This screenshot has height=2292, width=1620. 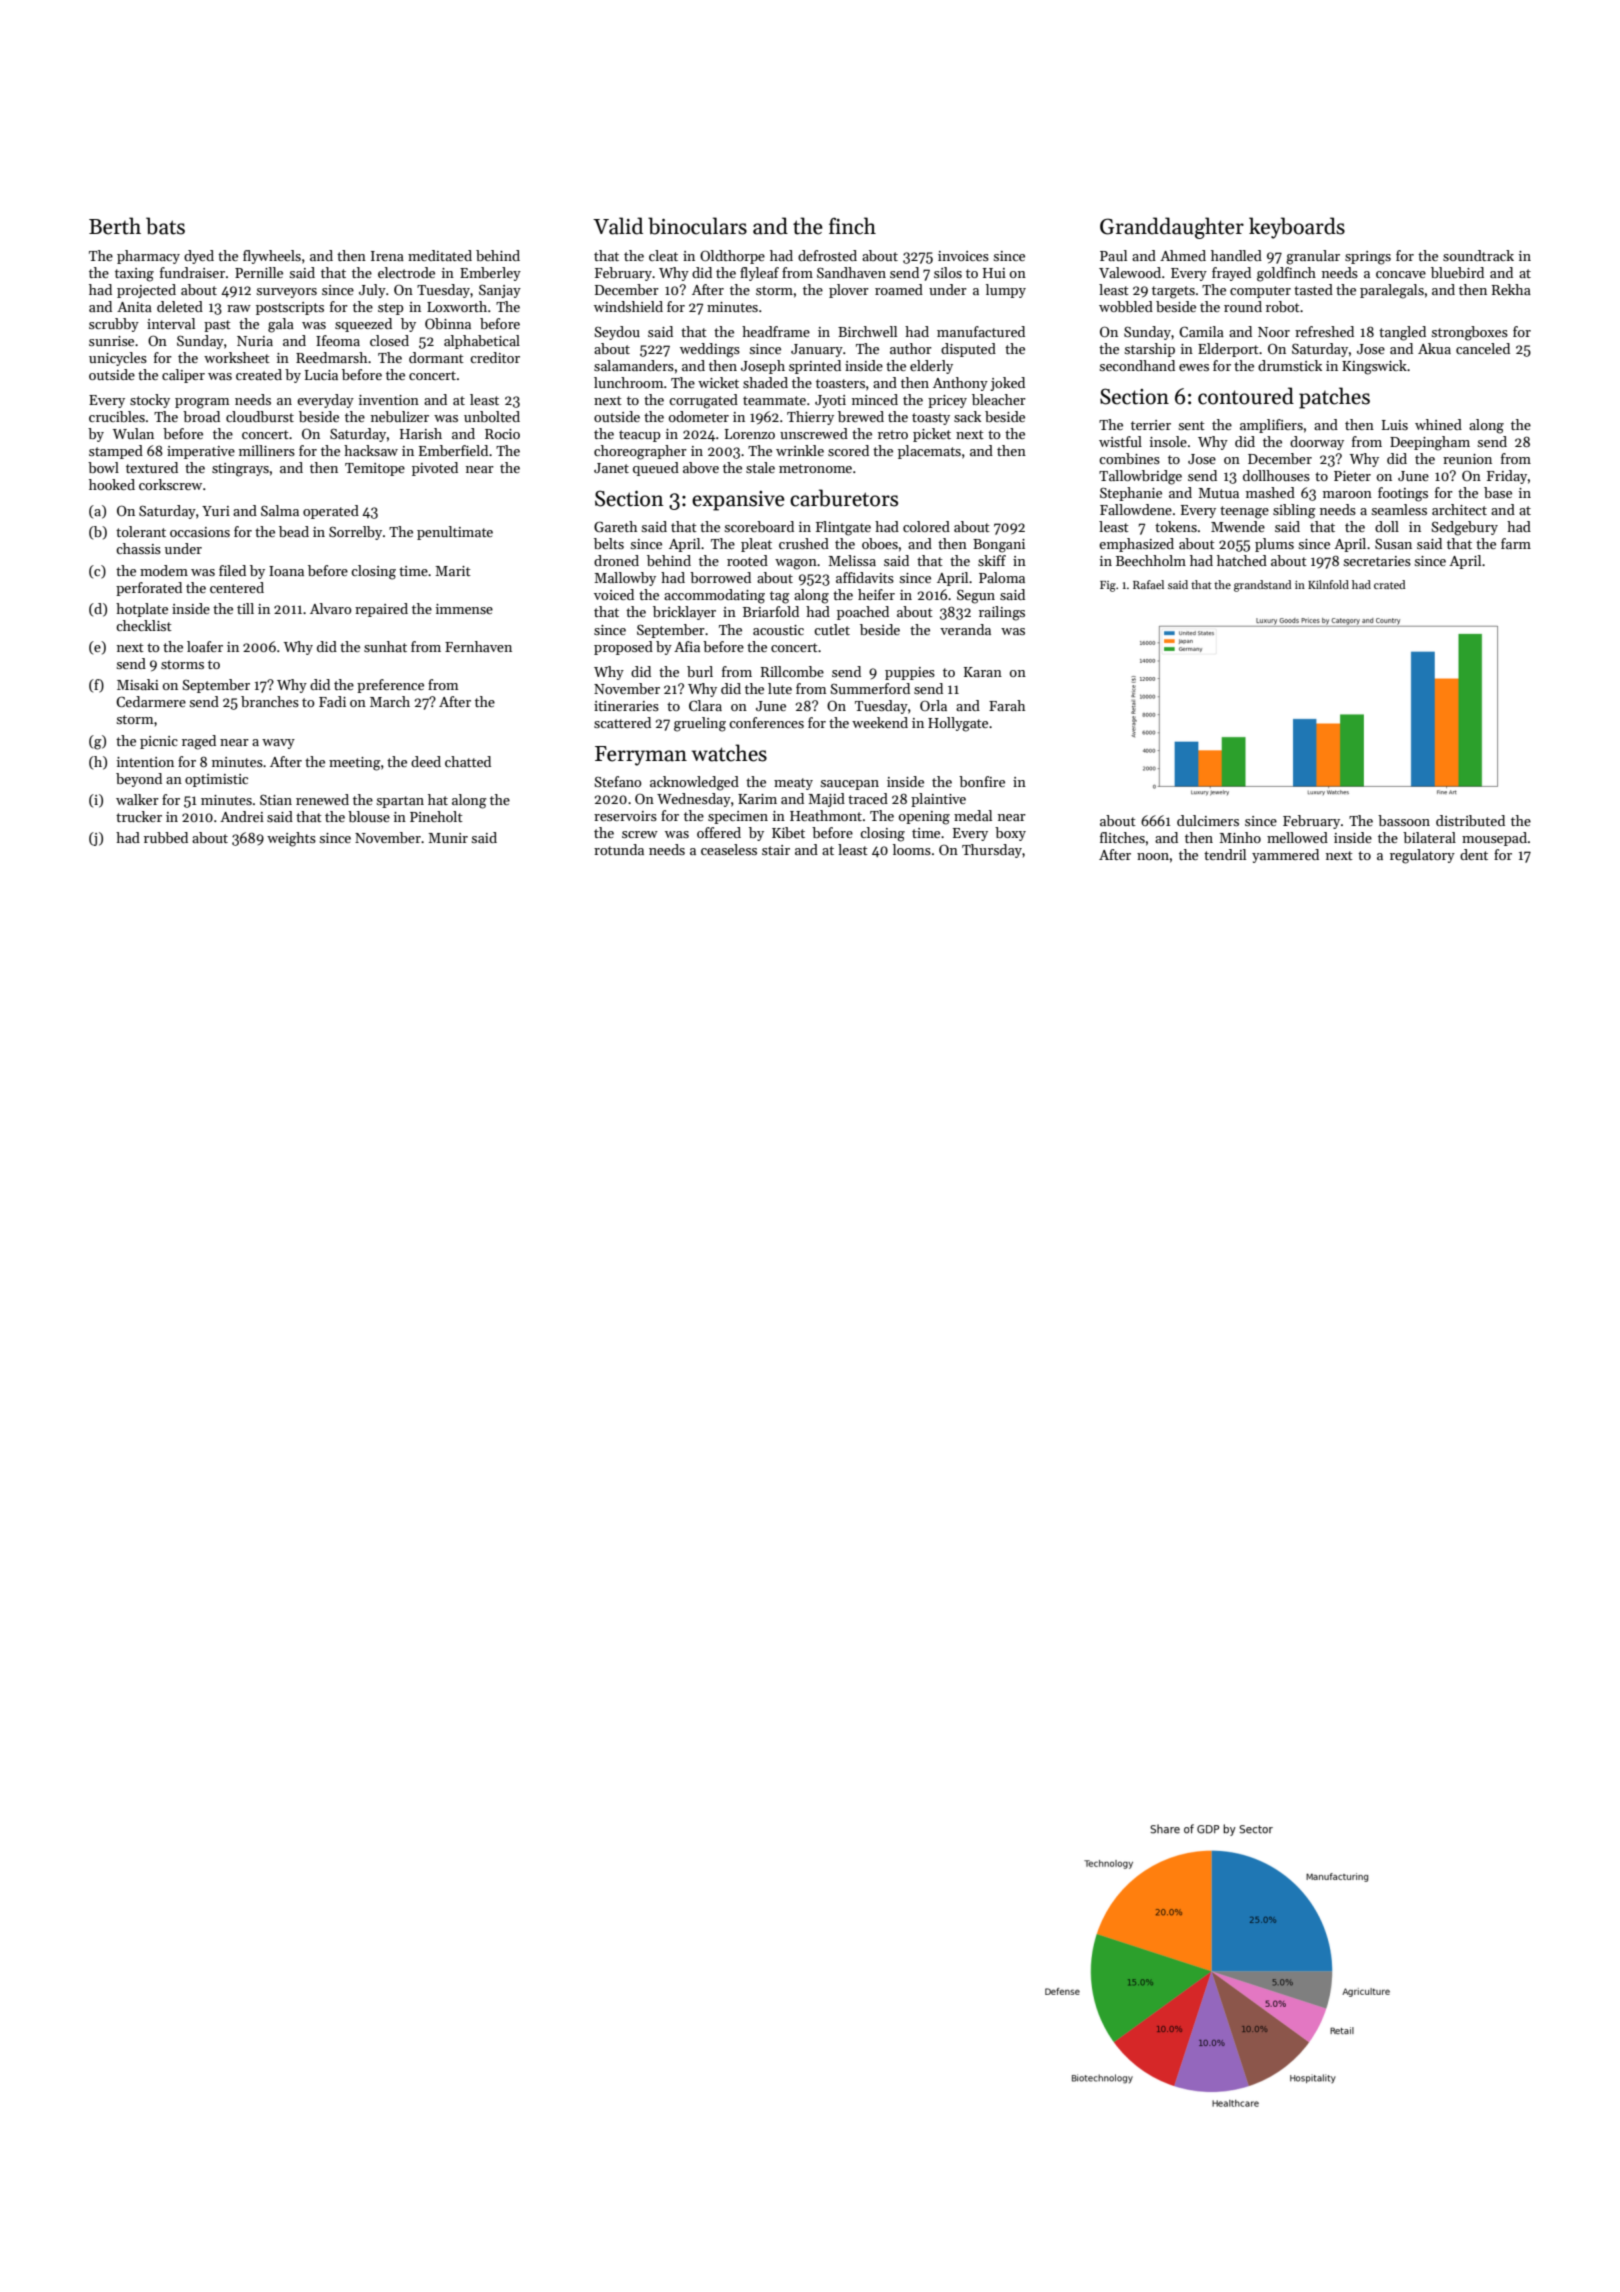 I want to click on Rocio, so click(x=502, y=434).
